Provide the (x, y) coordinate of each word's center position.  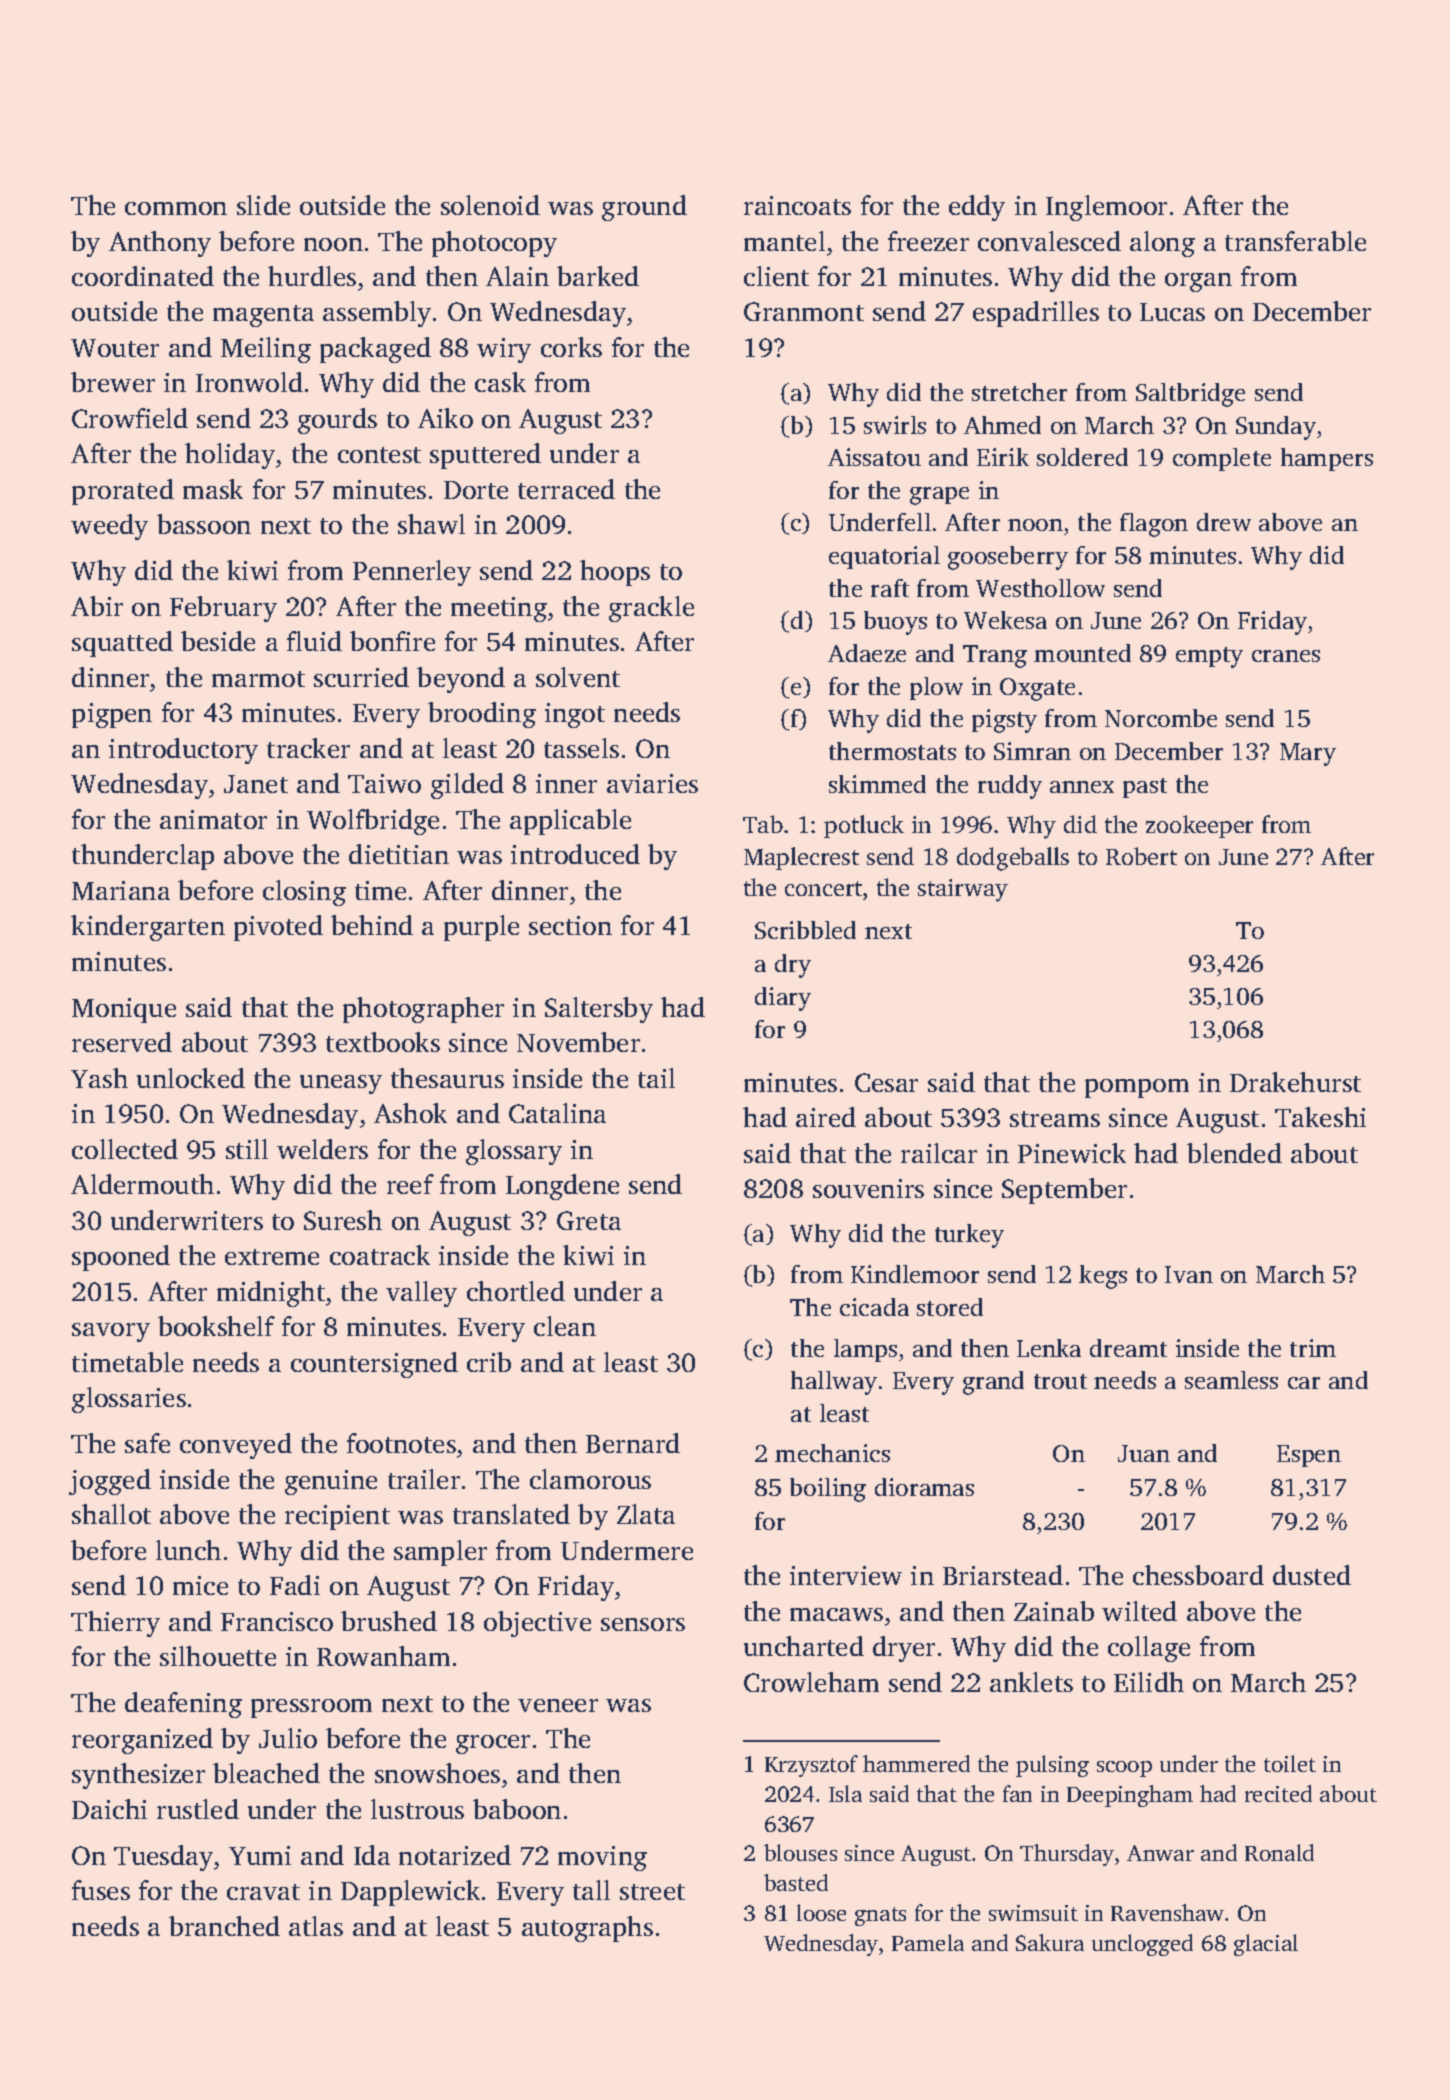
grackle (651, 609)
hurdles (312, 276)
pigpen (112, 715)
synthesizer (138, 1776)
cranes (1286, 656)
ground (644, 208)
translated (511, 1514)
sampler (440, 1553)
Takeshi (1320, 1117)
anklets (1031, 1682)
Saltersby (599, 1010)
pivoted (278, 928)
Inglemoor (1106, 208)
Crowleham (811, 1682)
